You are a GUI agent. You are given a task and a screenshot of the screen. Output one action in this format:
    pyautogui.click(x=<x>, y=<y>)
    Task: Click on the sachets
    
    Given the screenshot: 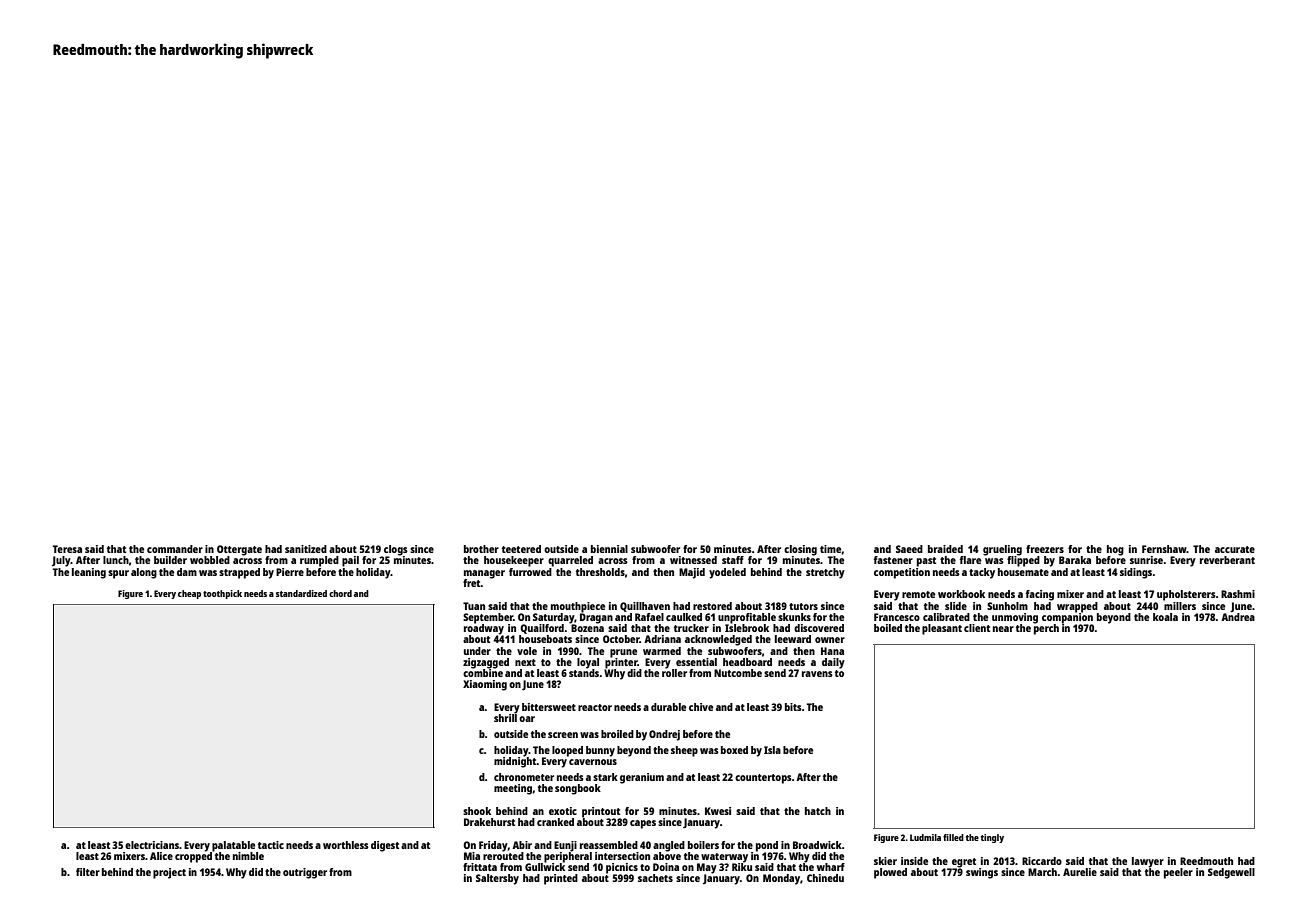 What is the action you would take?
    pyautogui.click(x=655, y=878)
